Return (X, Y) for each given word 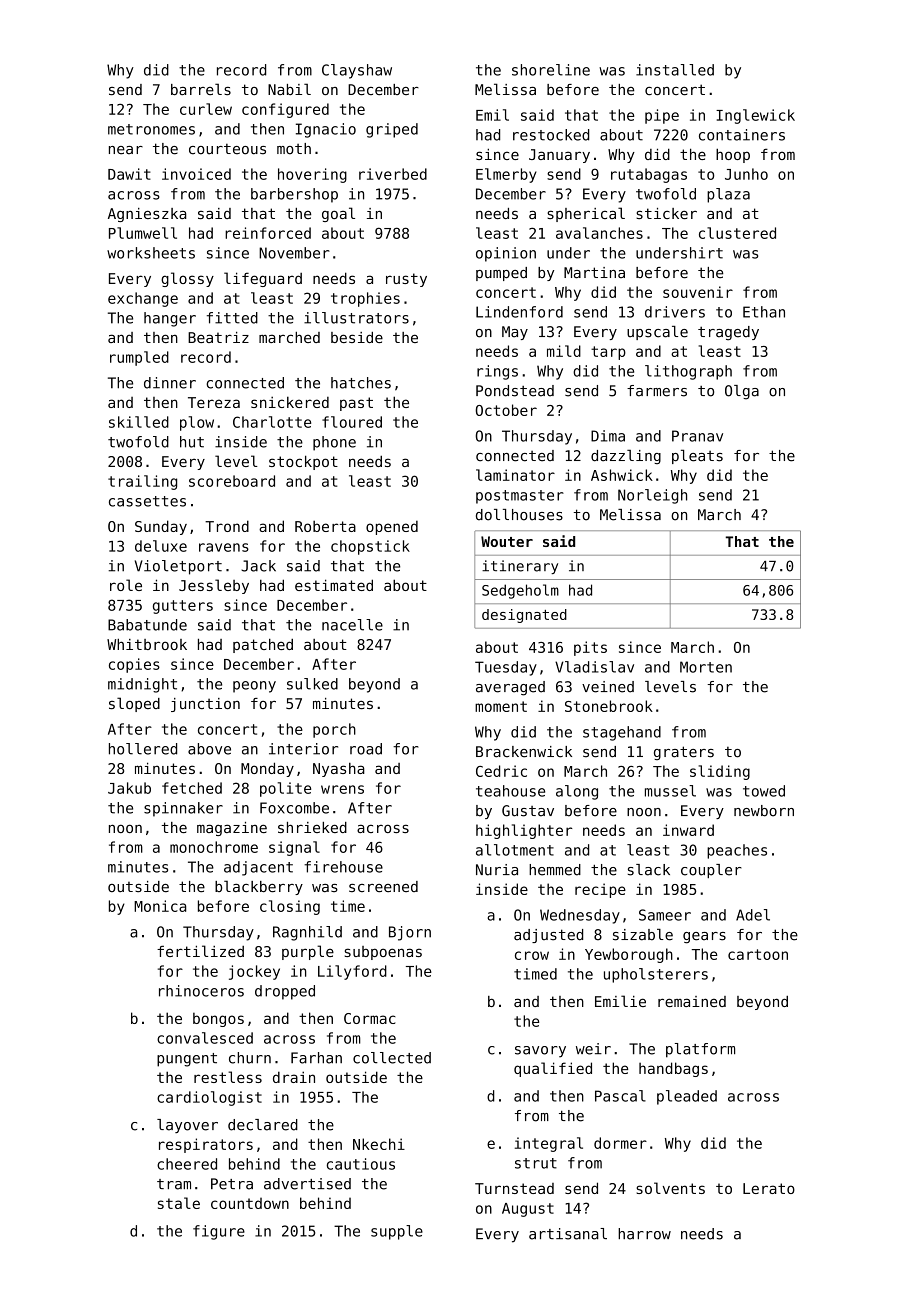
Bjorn (410, 933)
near (126, 150)
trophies (365, 299)
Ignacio (326, 130)
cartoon (758, 954)
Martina (594, 273)
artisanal (568, 1234)
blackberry (259, 887)
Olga (742, 392)
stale (179, 1203)
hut (192, 442)
